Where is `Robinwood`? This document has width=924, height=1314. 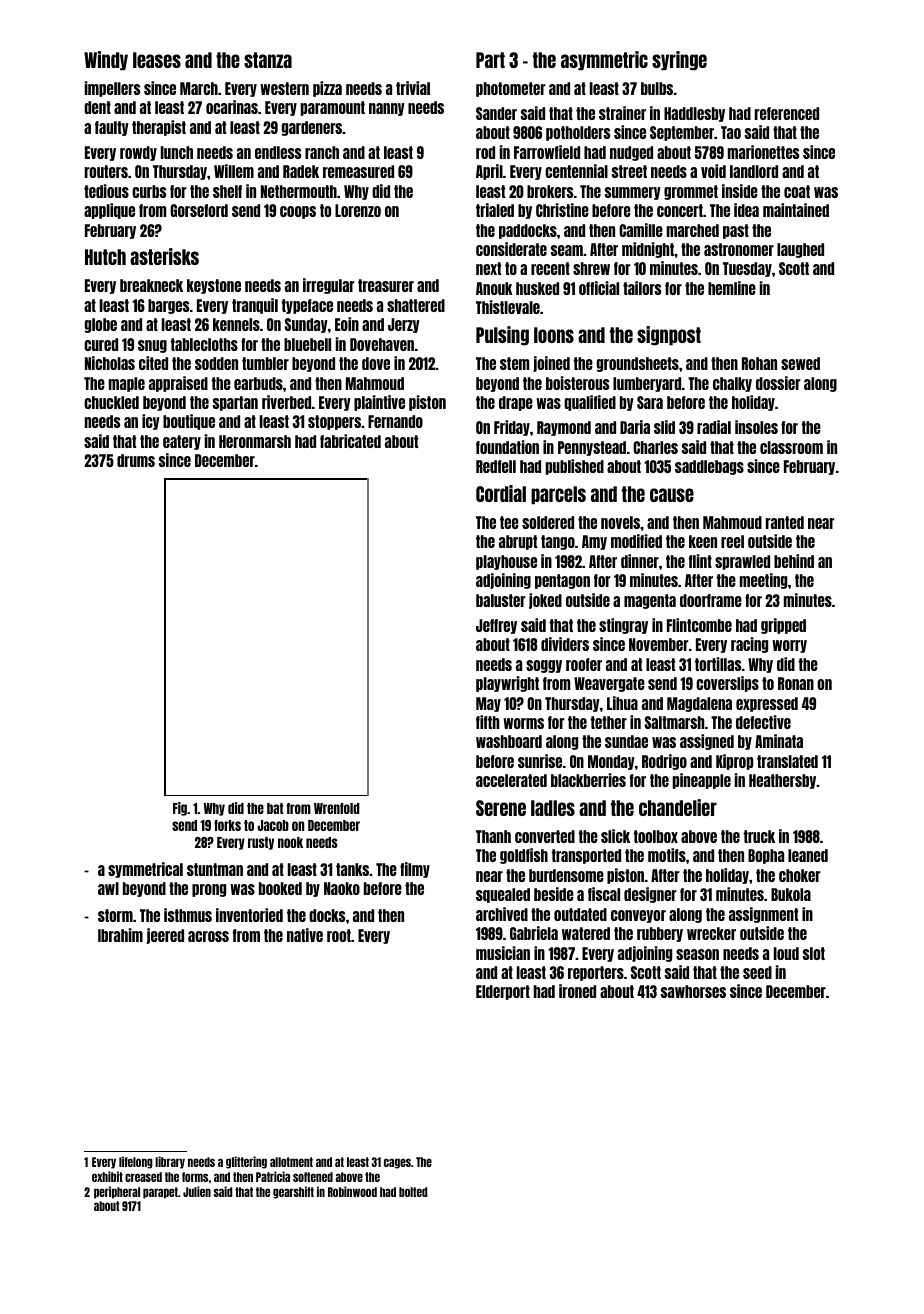 Robinwood is located at coordinates (352, 1191).
